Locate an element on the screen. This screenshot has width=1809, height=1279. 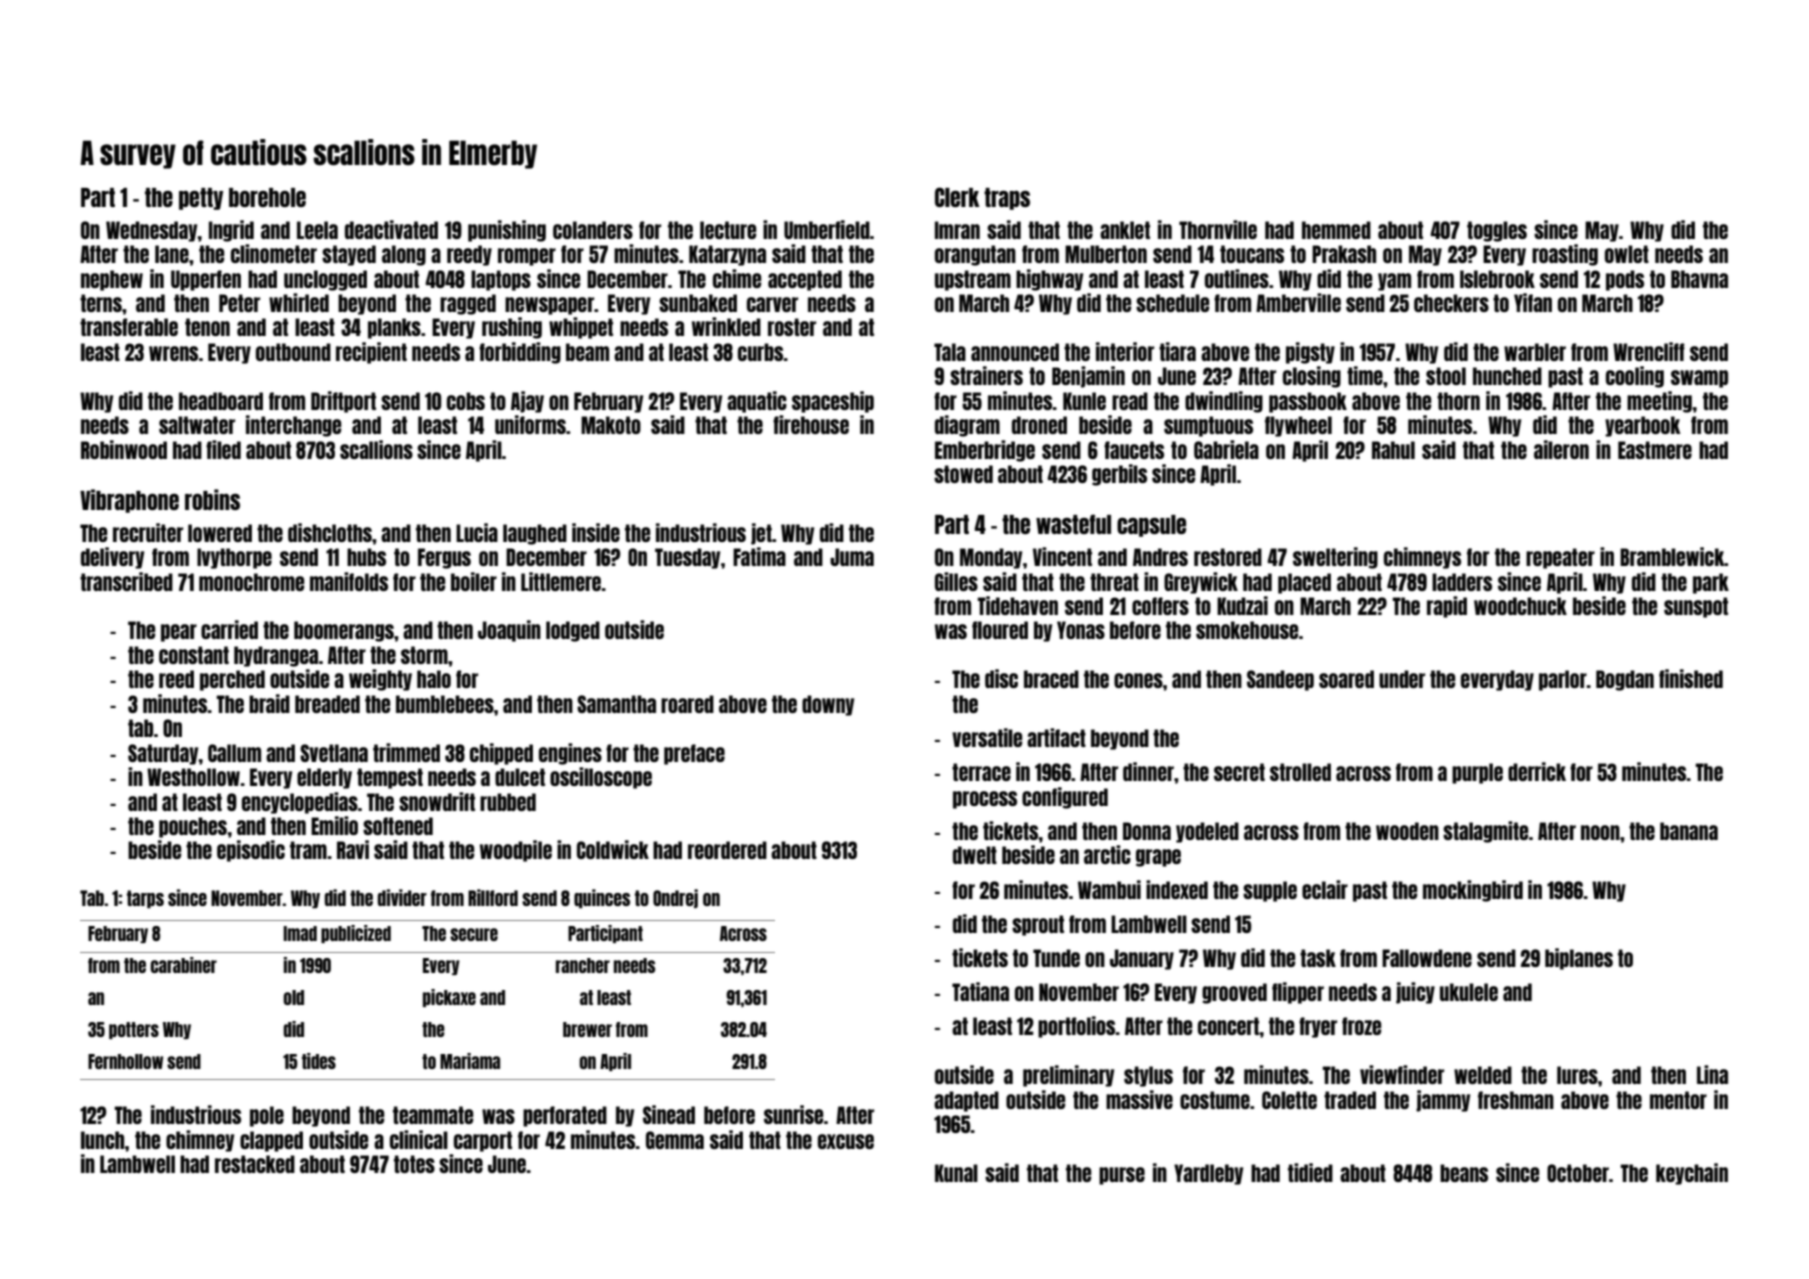
traps is located at coordinates (1007, 199).
